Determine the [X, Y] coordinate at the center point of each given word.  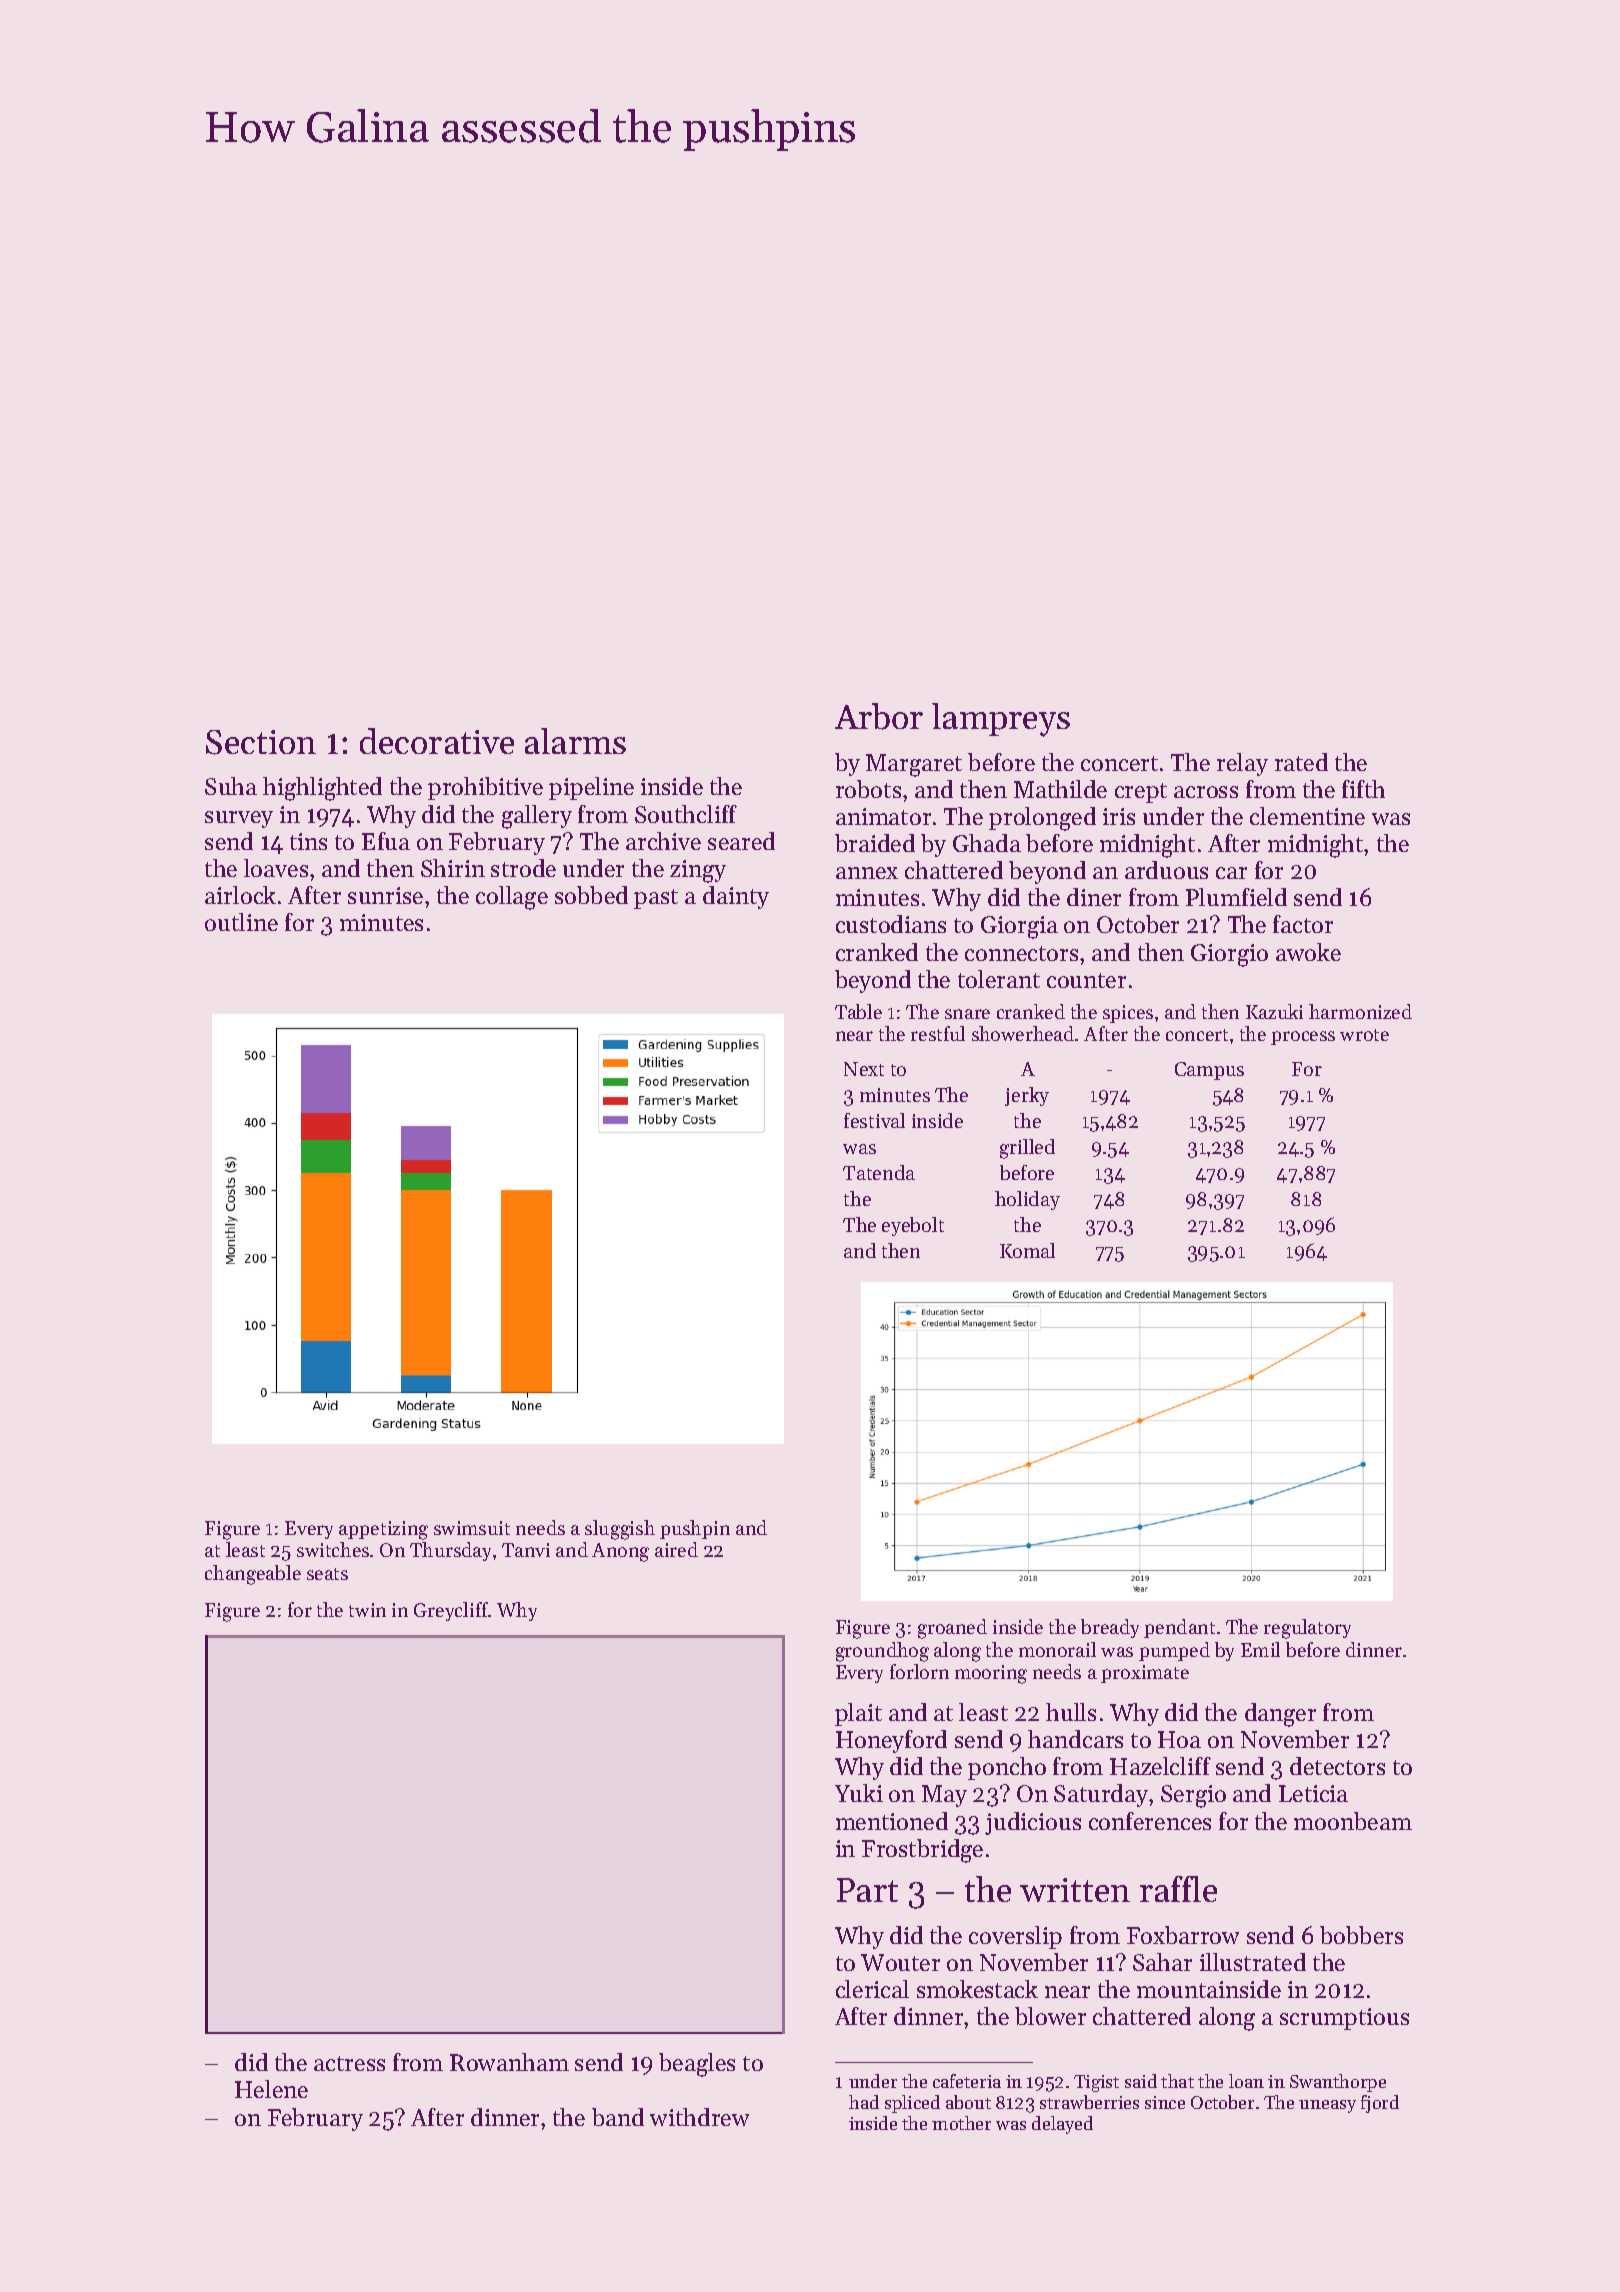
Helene [271, 2089]
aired [676, 1549]
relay [1242, 764]
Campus [1209, 1071]
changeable [253, 1575]
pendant [1179, 1628]
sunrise [385, 895]
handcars [1075, 1739]
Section [261, 742]
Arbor [879, 716]
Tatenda [879, 1172]
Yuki [859, 1793]
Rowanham [509, 2062]
